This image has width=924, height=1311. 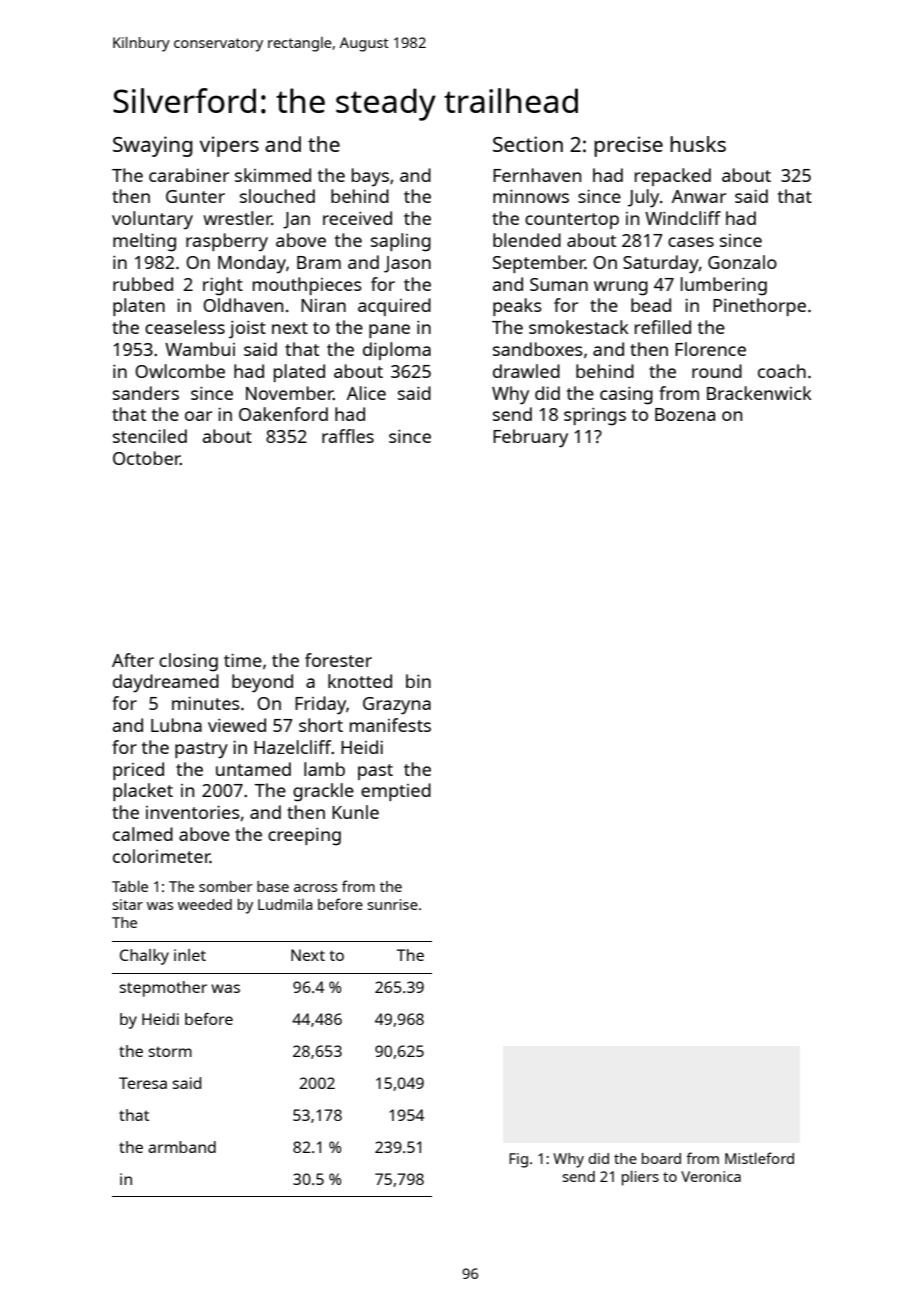 What do you see at coordinates (182, 1147) in the image?
I see `armband` at bounding box center [182, 1147].
